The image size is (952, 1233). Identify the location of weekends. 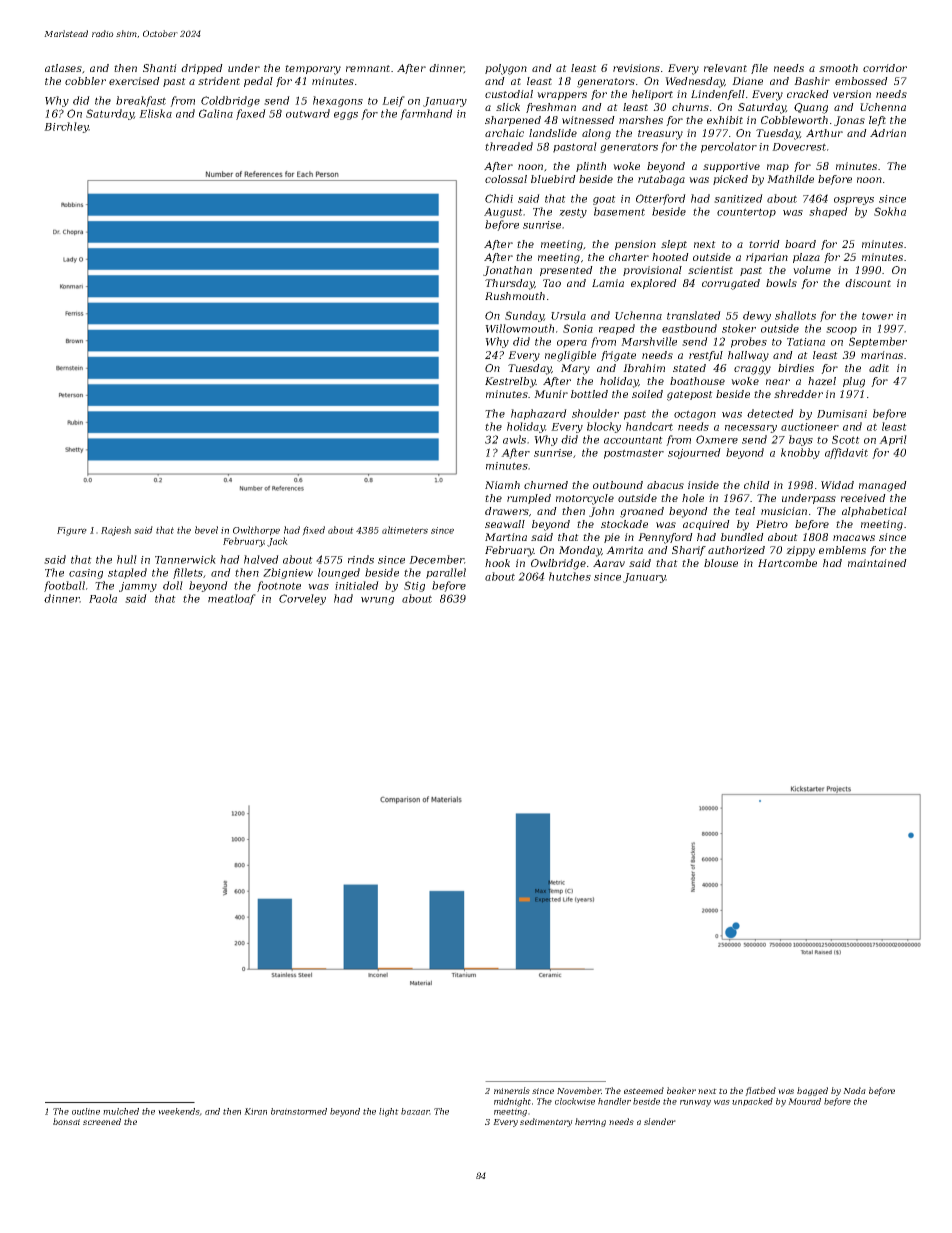
(179, 1112).
